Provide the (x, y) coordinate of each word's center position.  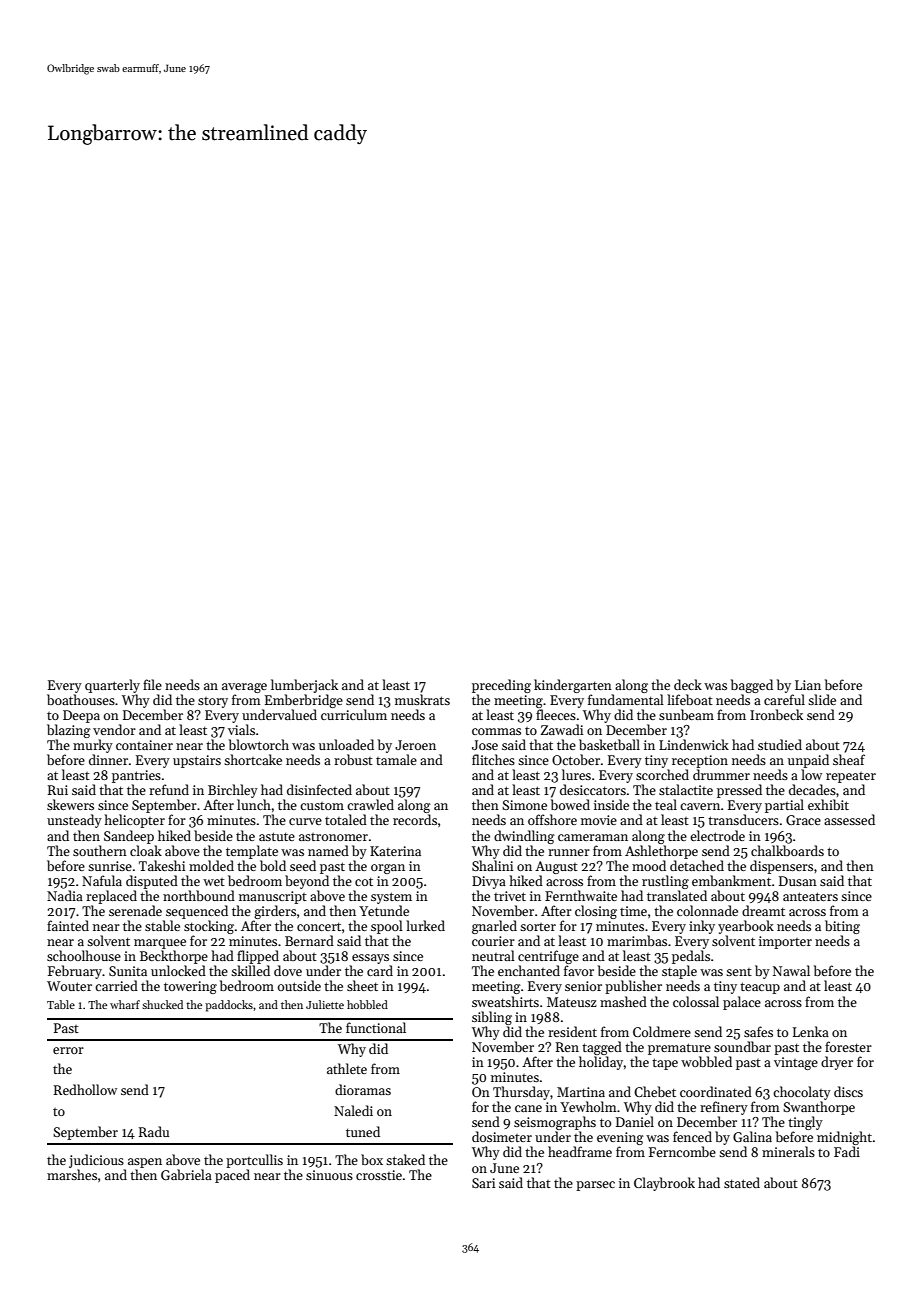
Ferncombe (682, 1151)
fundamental (626, 699)
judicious (96, 1161)
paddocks (229, 1006)
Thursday (521, 1093)
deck (688, 684)
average (244, 688)
